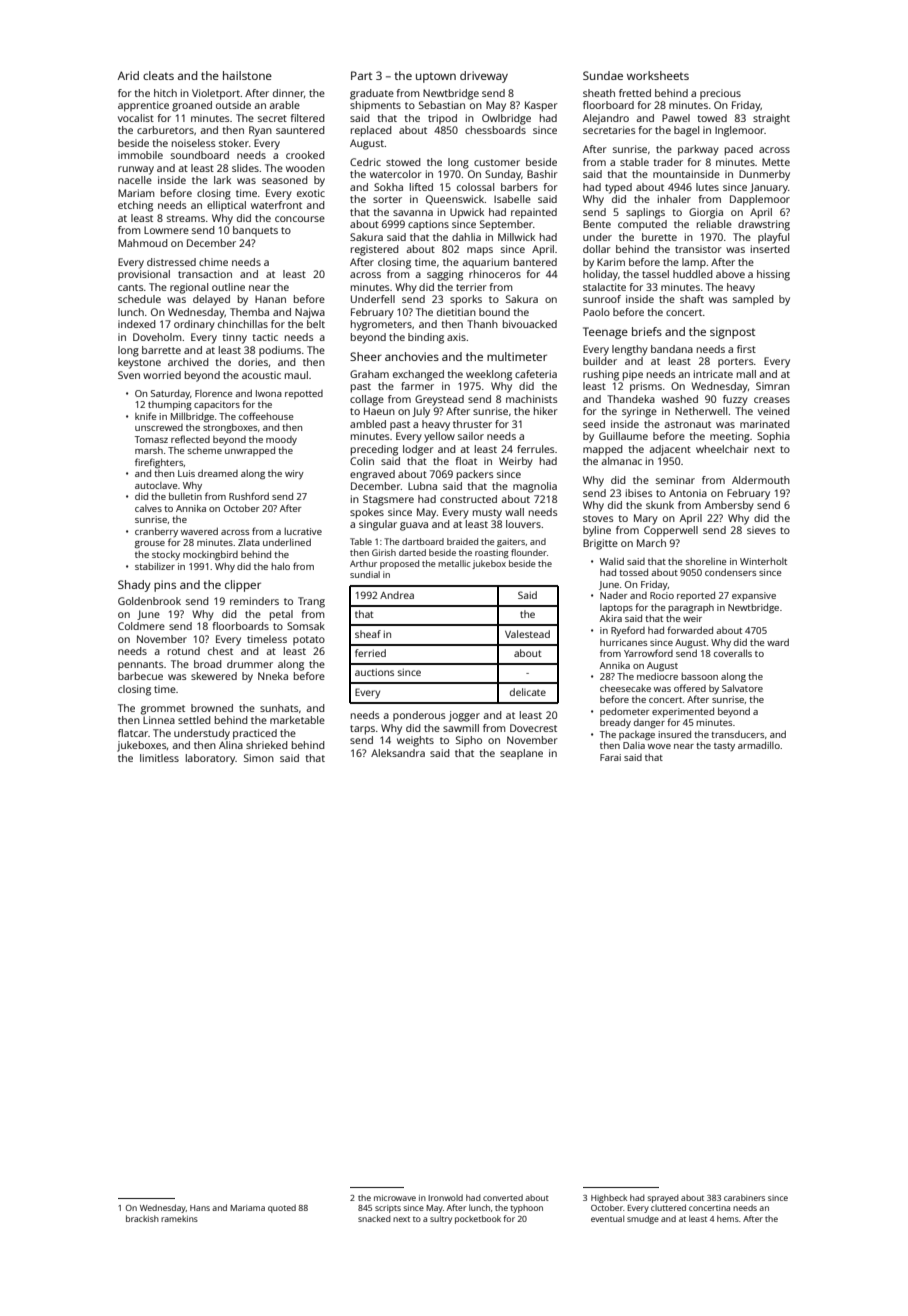 This document has height=1316, width=908. Describe the element at coordinates (471, 436) in the document. I see `sailor` at that location.
